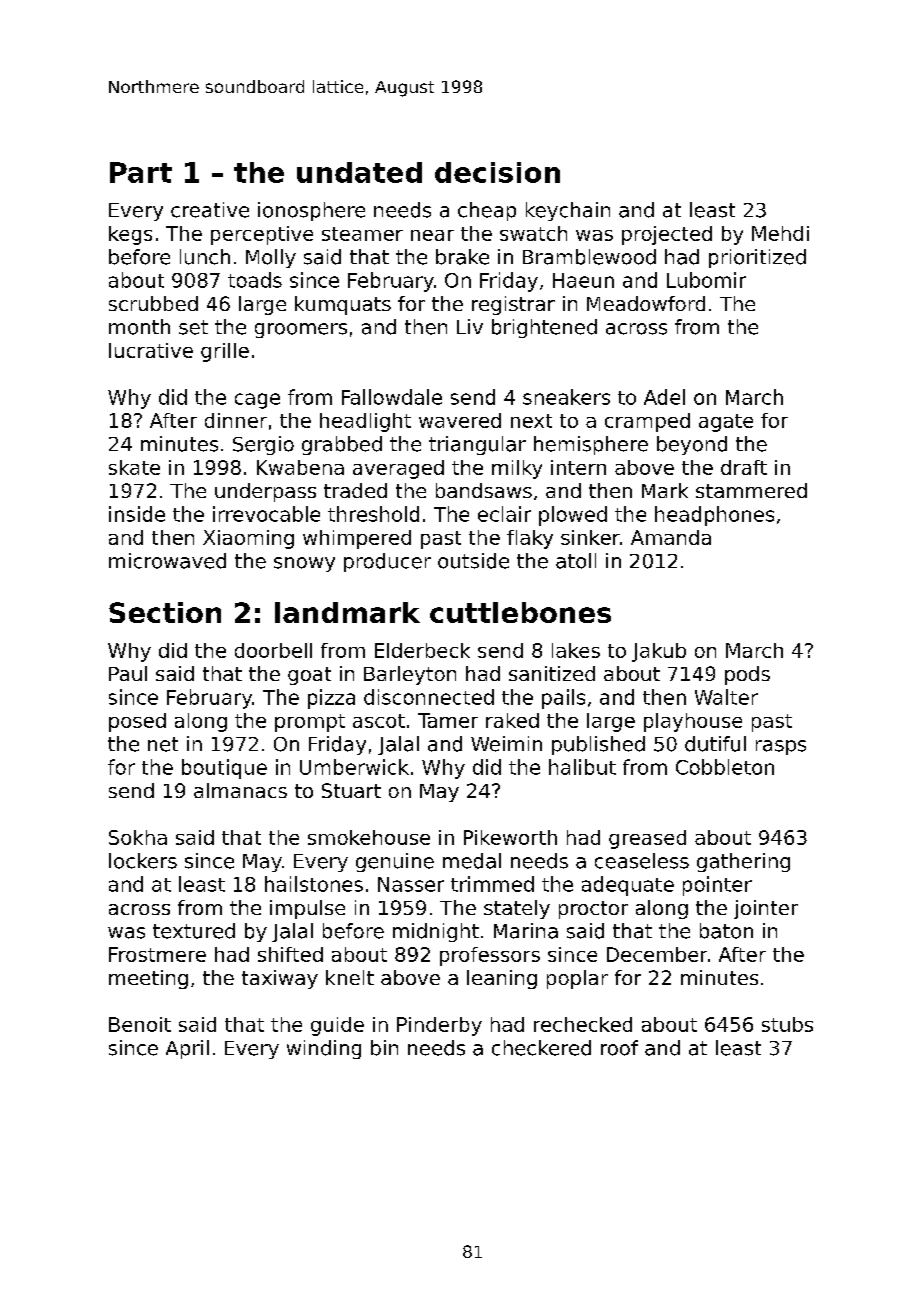 The image size is (924, 1311). What do you see at coordinates (140, 1024) in the screenshot?
I see `Benoit` at bounding box center [140, 1024].
